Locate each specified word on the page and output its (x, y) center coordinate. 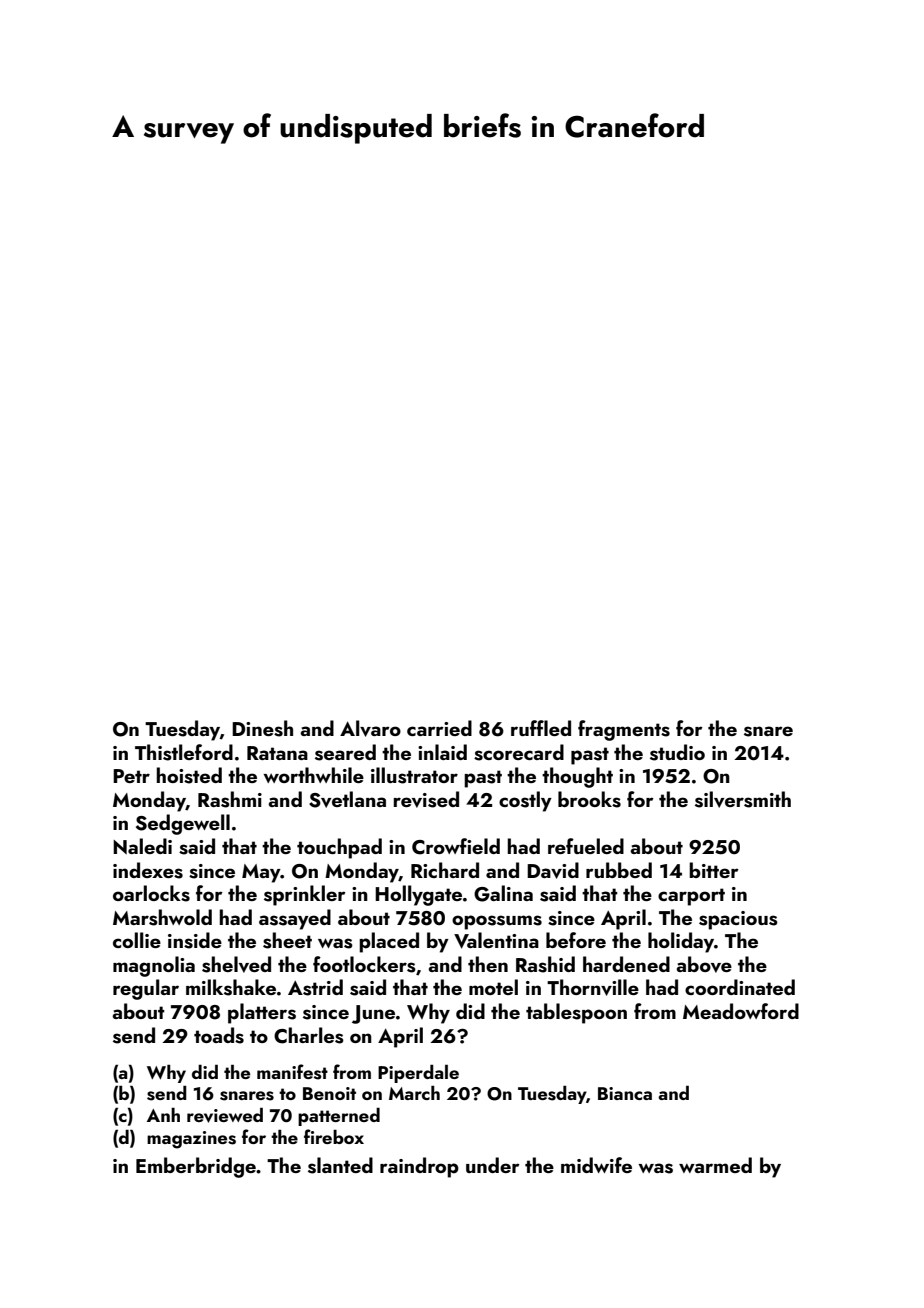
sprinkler (305, 895)
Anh (163, 1115)
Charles (309, 1035)
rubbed (619, 870)
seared (345, 752)
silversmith (743, 799)
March (414, 1093)
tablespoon (576, 1013)
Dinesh (262, 728)
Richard (445, 870)
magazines (191, 1140)
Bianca (625, 1093)
